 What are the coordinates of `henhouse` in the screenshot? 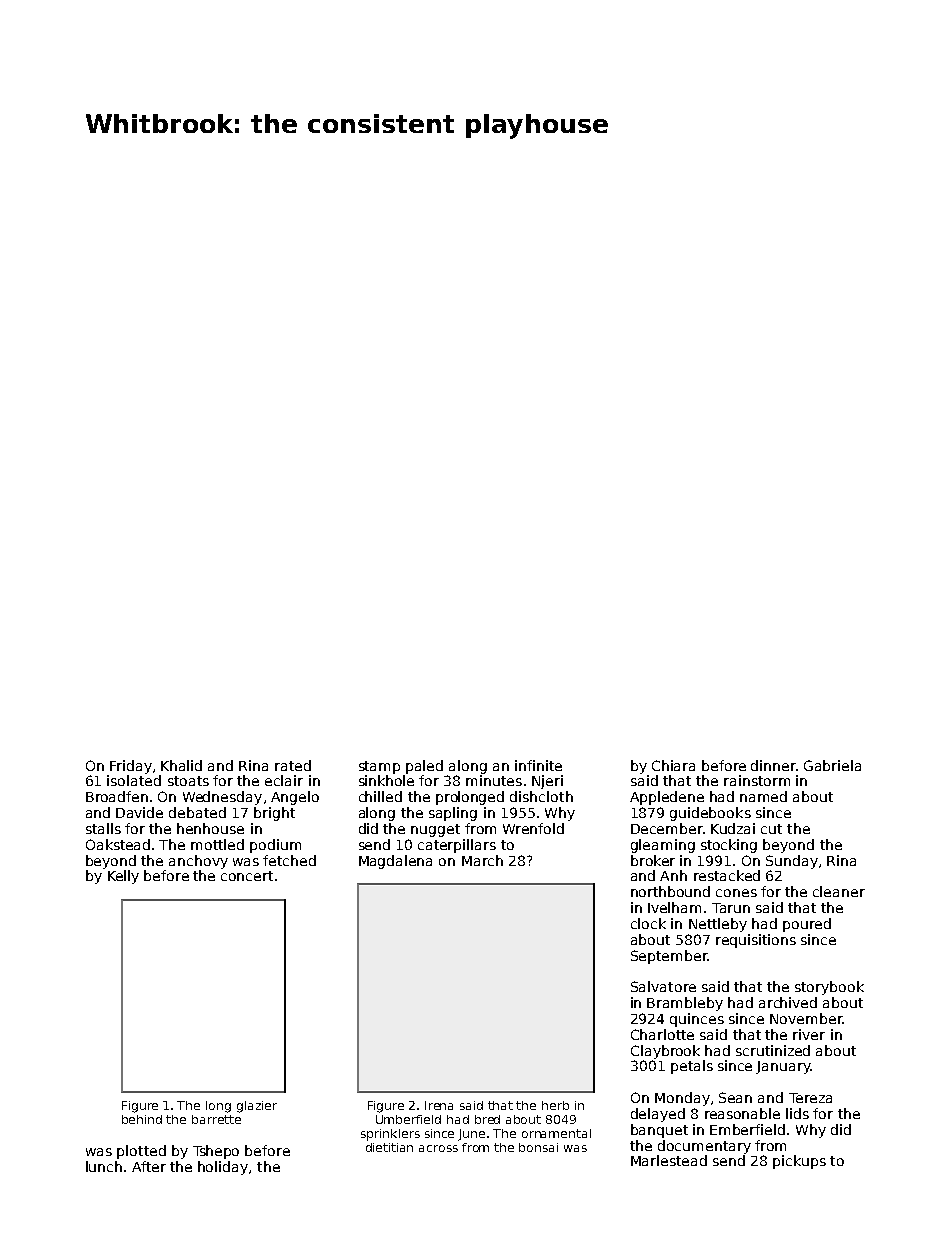 It's located at (210, 828).
